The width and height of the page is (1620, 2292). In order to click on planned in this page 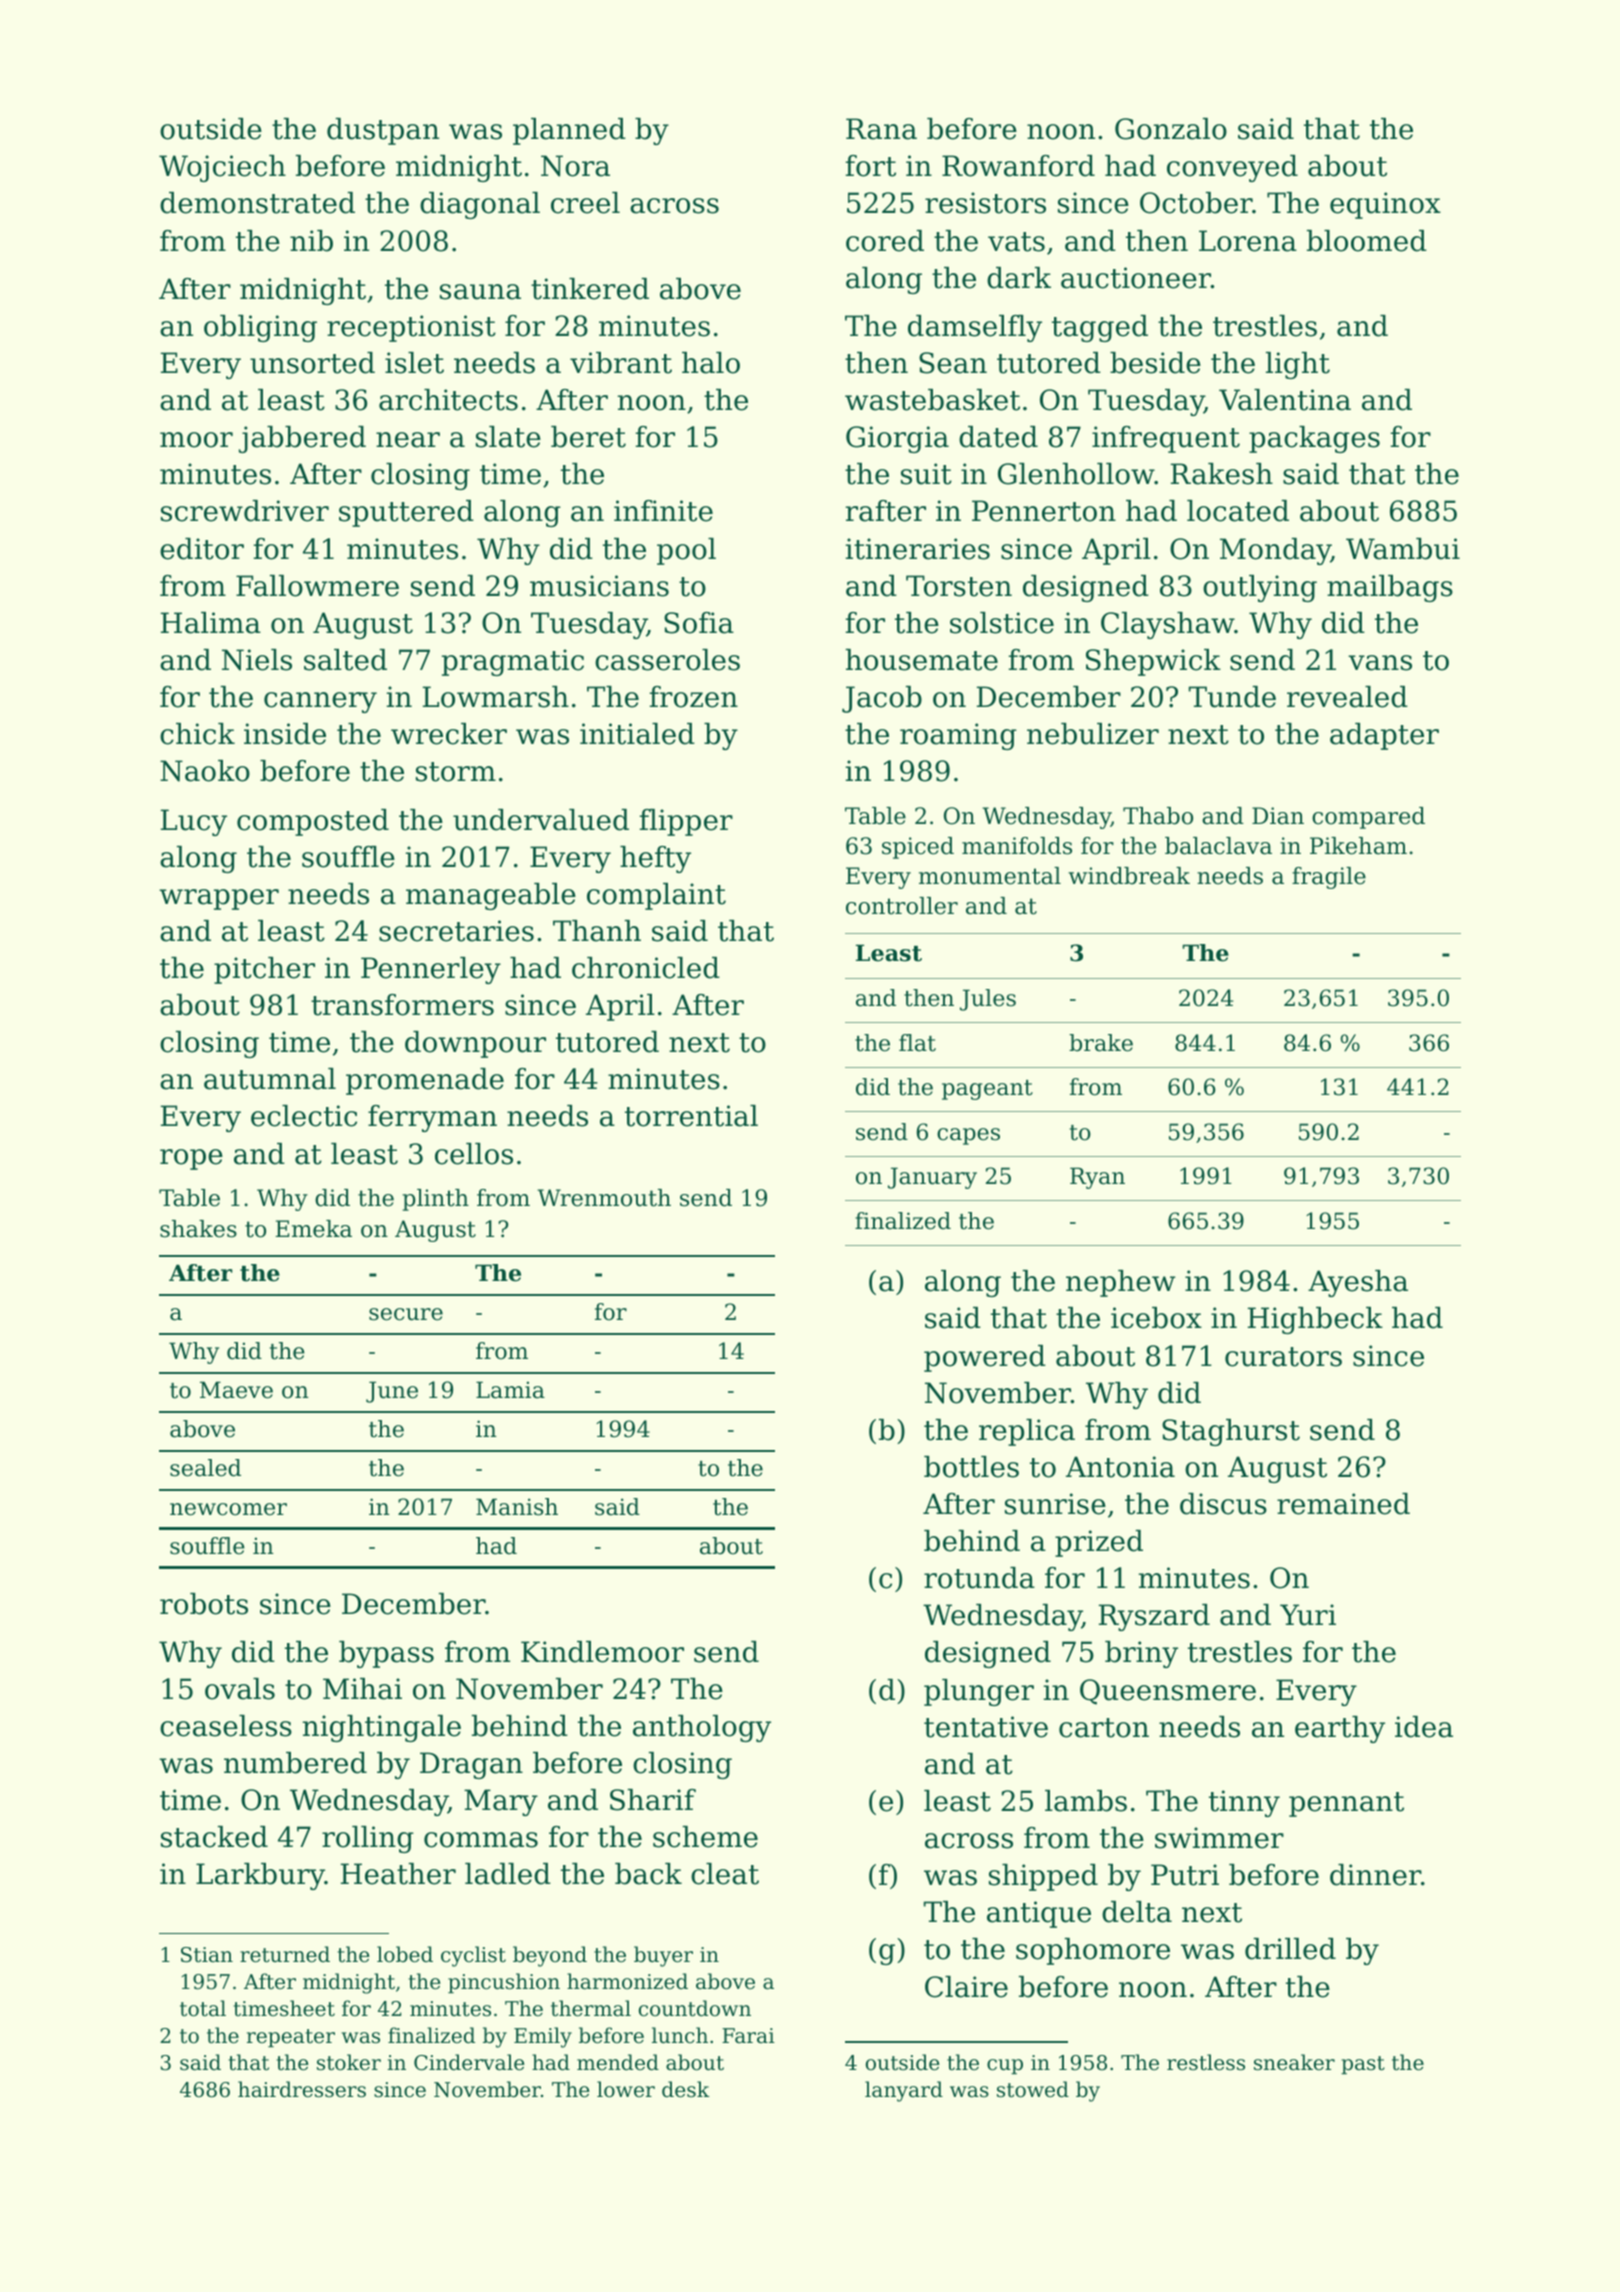, I will do `click(569, 131)`.
